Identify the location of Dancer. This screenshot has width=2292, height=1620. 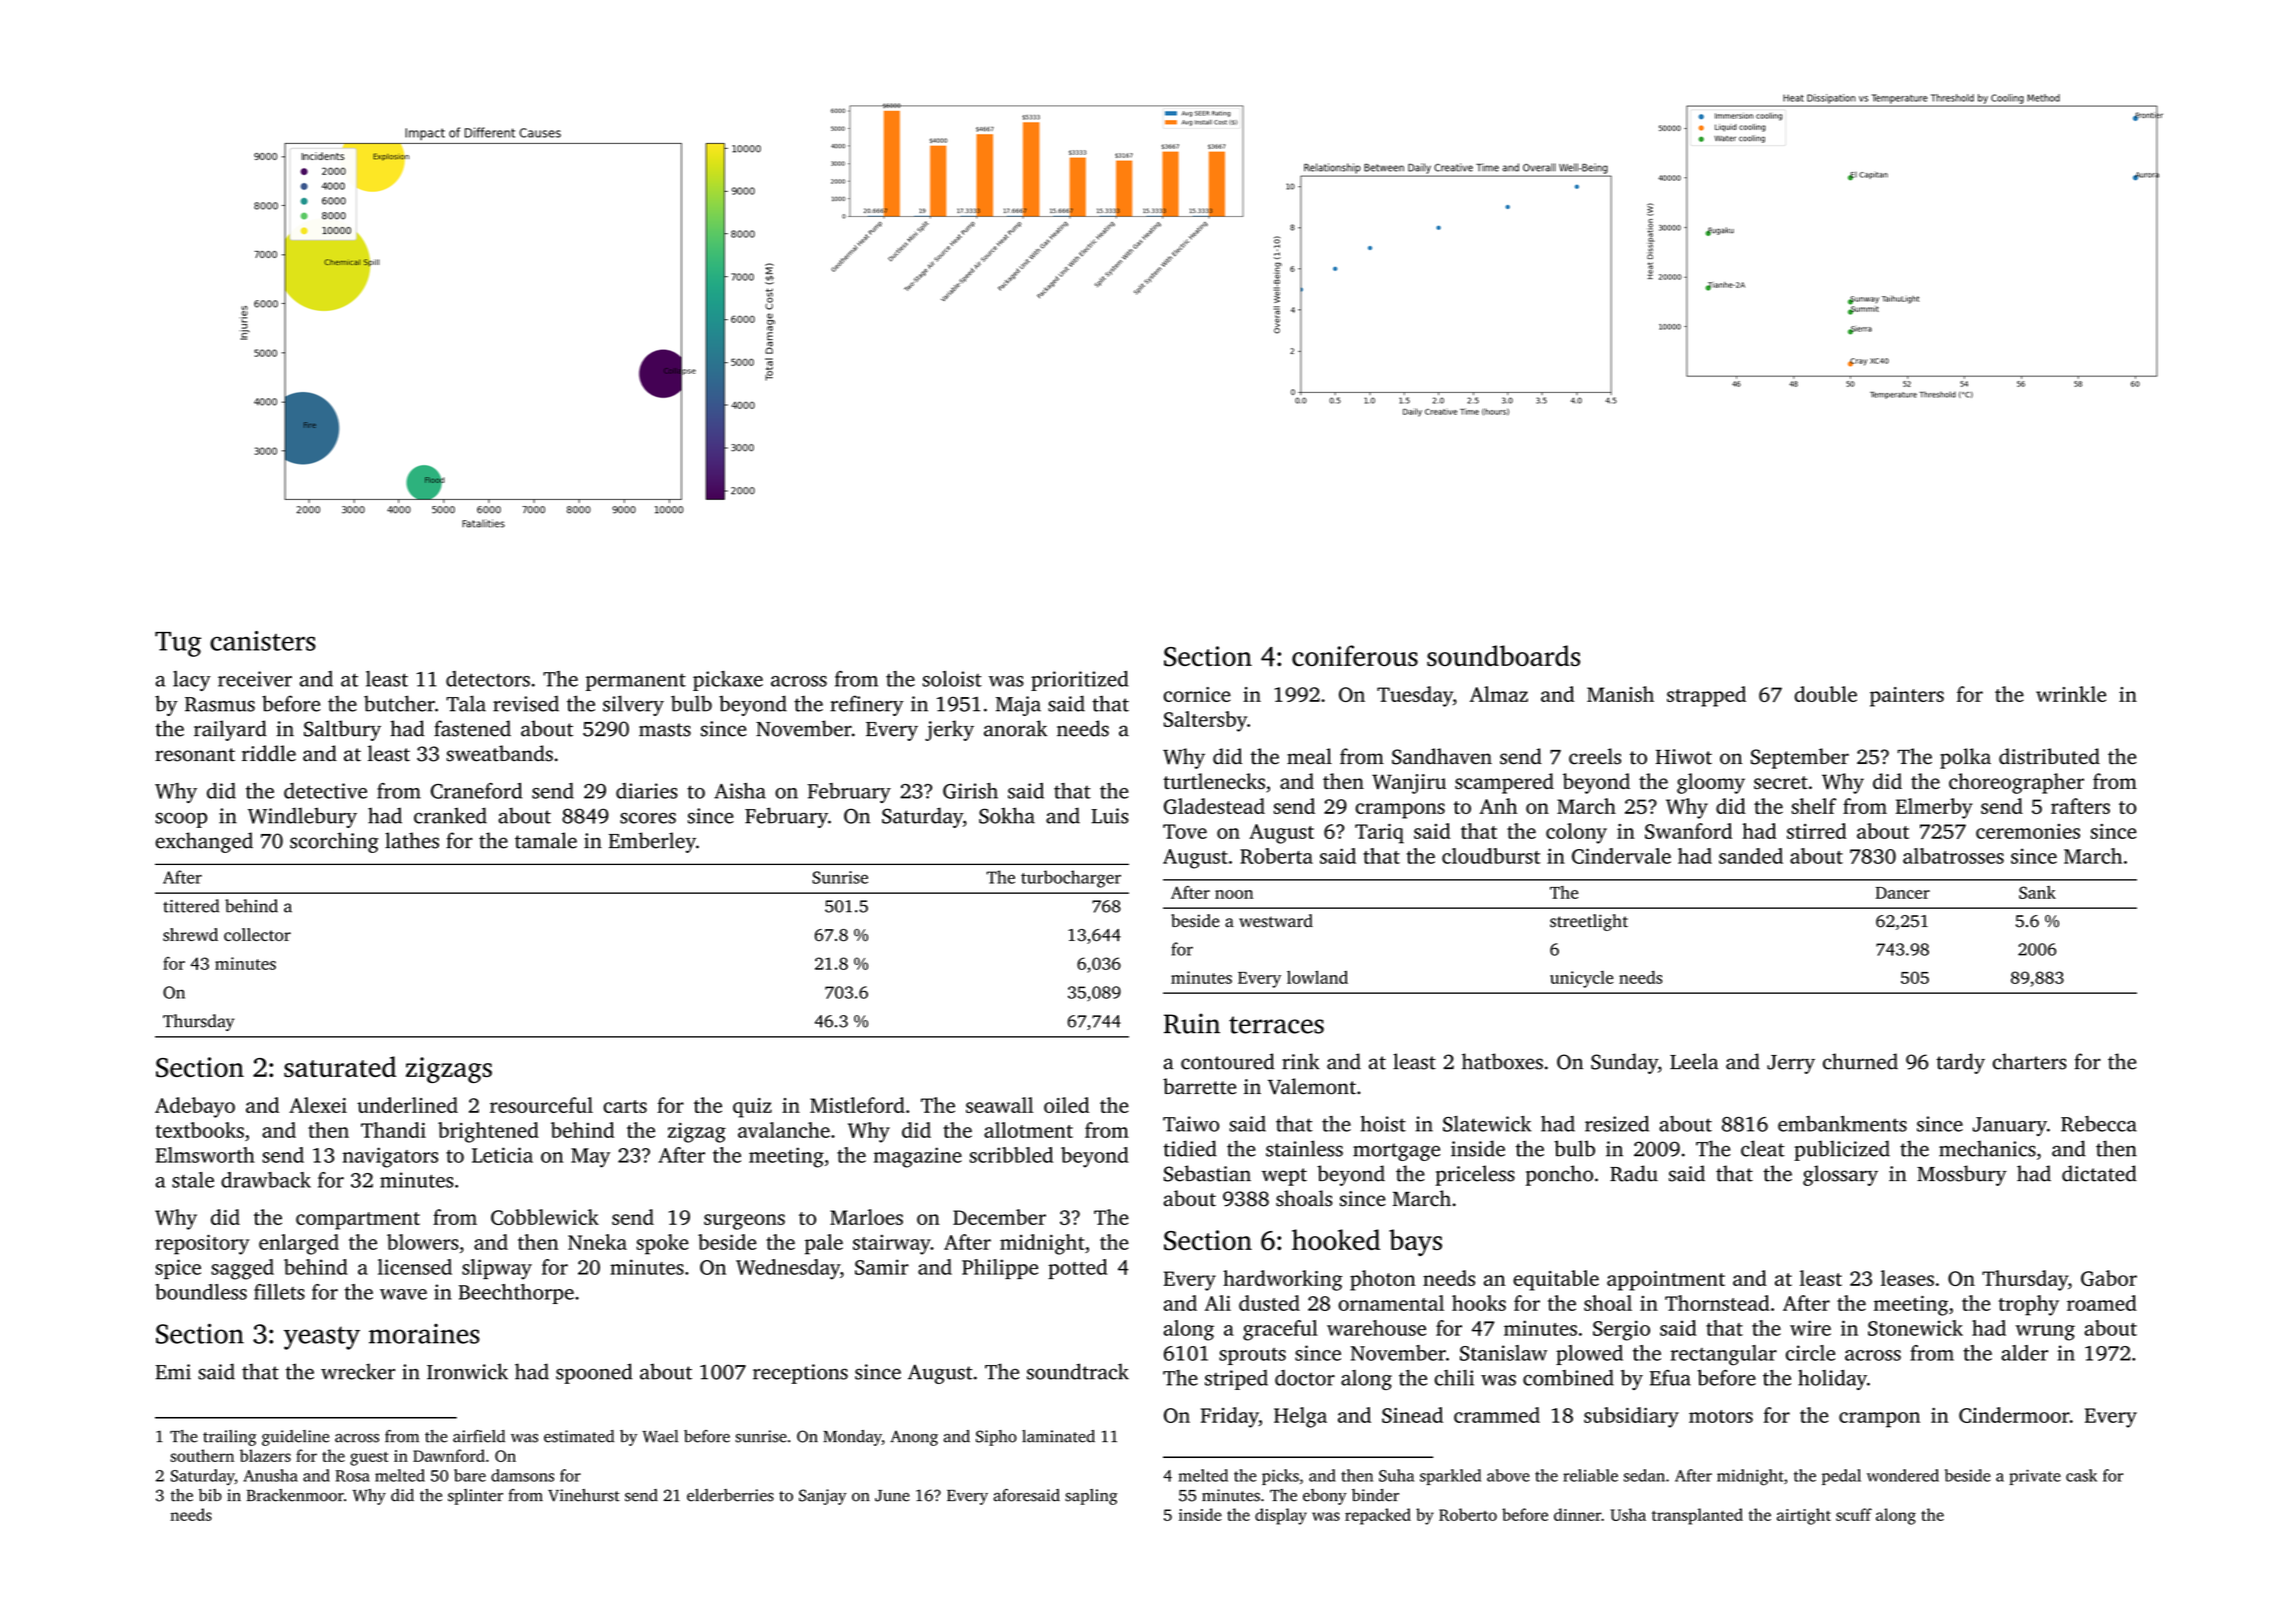
(1903, 893).
